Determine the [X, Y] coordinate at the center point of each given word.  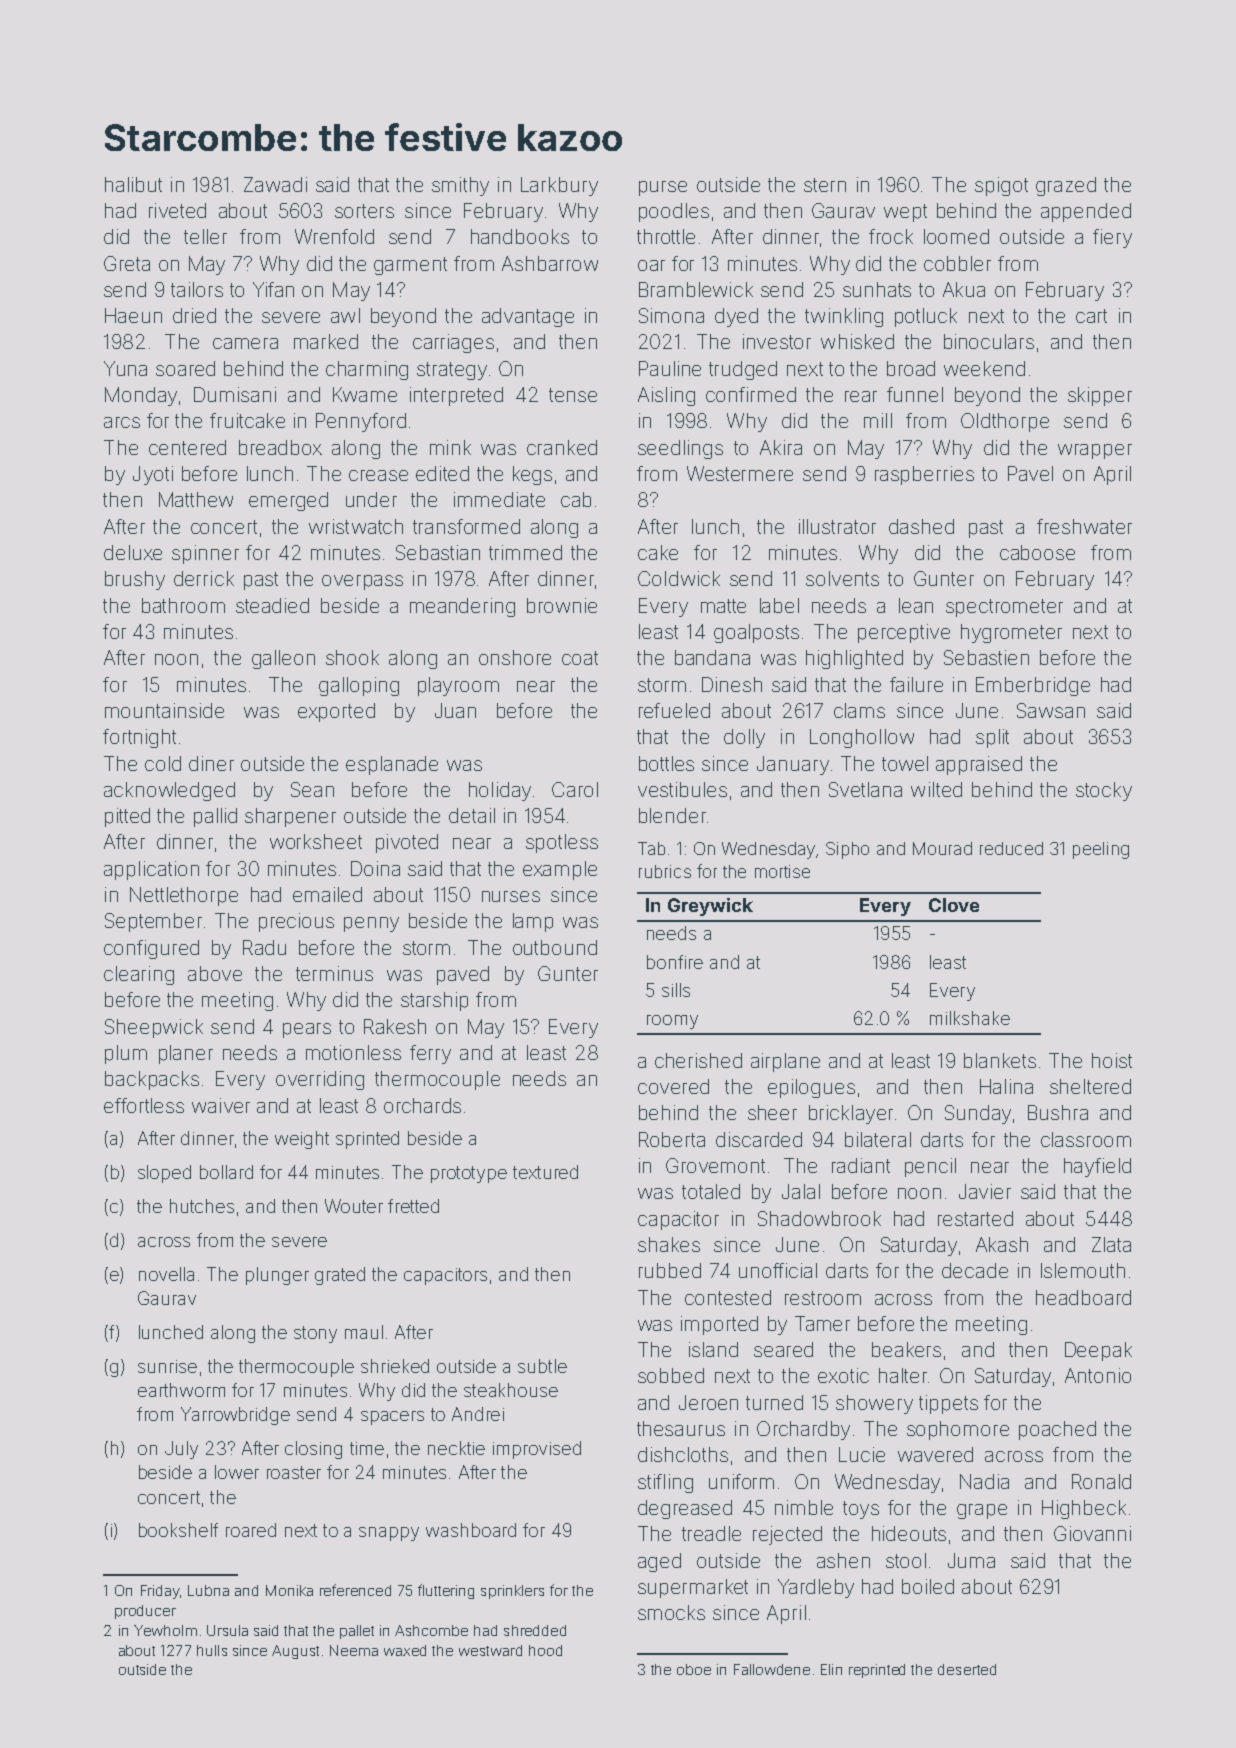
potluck [926, 317]
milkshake [970, 1018]
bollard [226, 1172]
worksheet [316, 841]
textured [545, 1172]
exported [336, 712]
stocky [1104, 791]
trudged [743, 370]
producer [145, 1612]
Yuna [125, 368]
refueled [674, 710]
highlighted [854, 659]
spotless [562, 843]
